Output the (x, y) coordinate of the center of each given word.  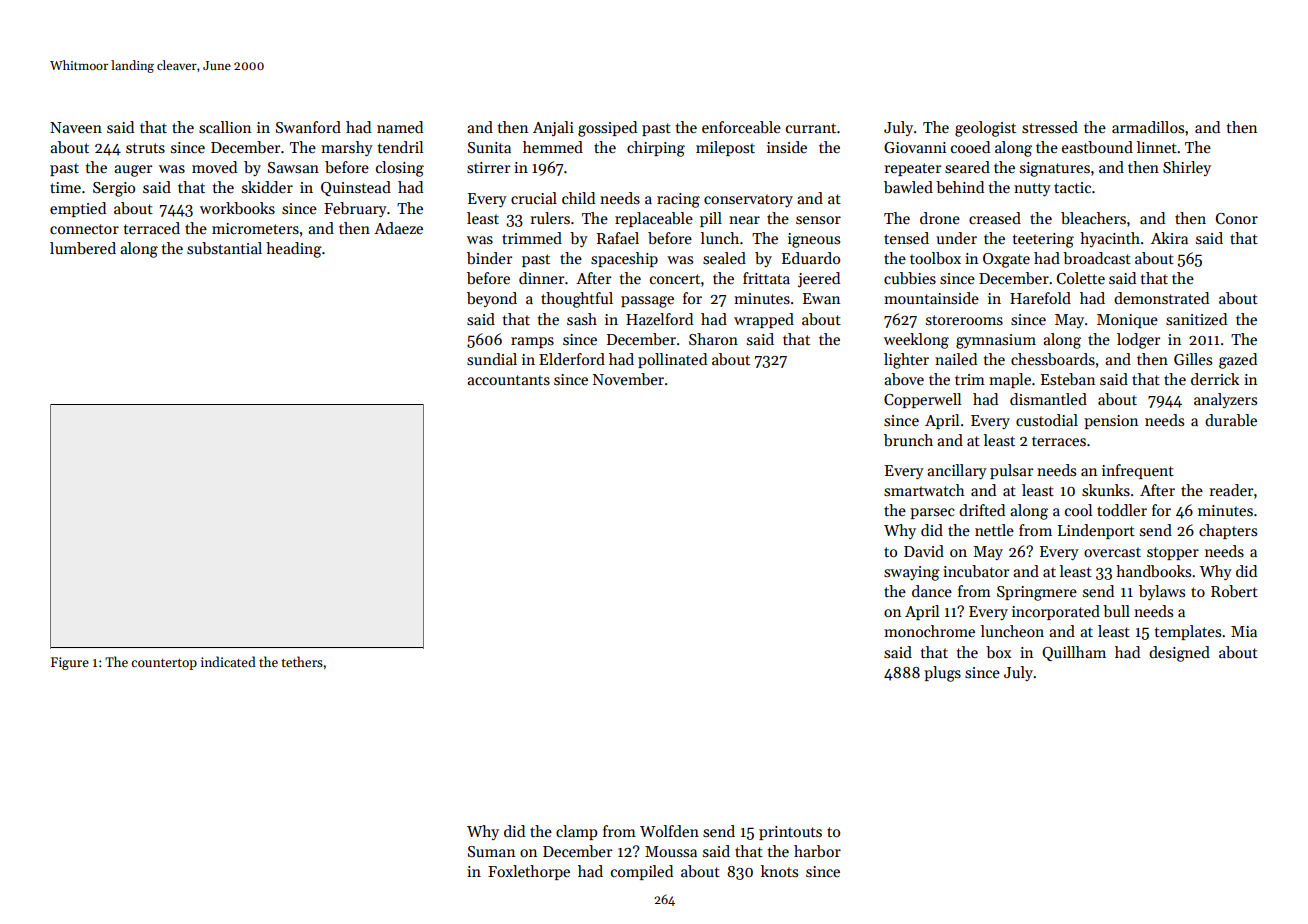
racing (678, 200)
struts (145, 148)
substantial (224, 248)
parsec (932, 513)
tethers (302, 661)
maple (1010, 380)
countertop (164, 664)
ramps (532, 342)
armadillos (1148, 127)
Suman (491, 851)
